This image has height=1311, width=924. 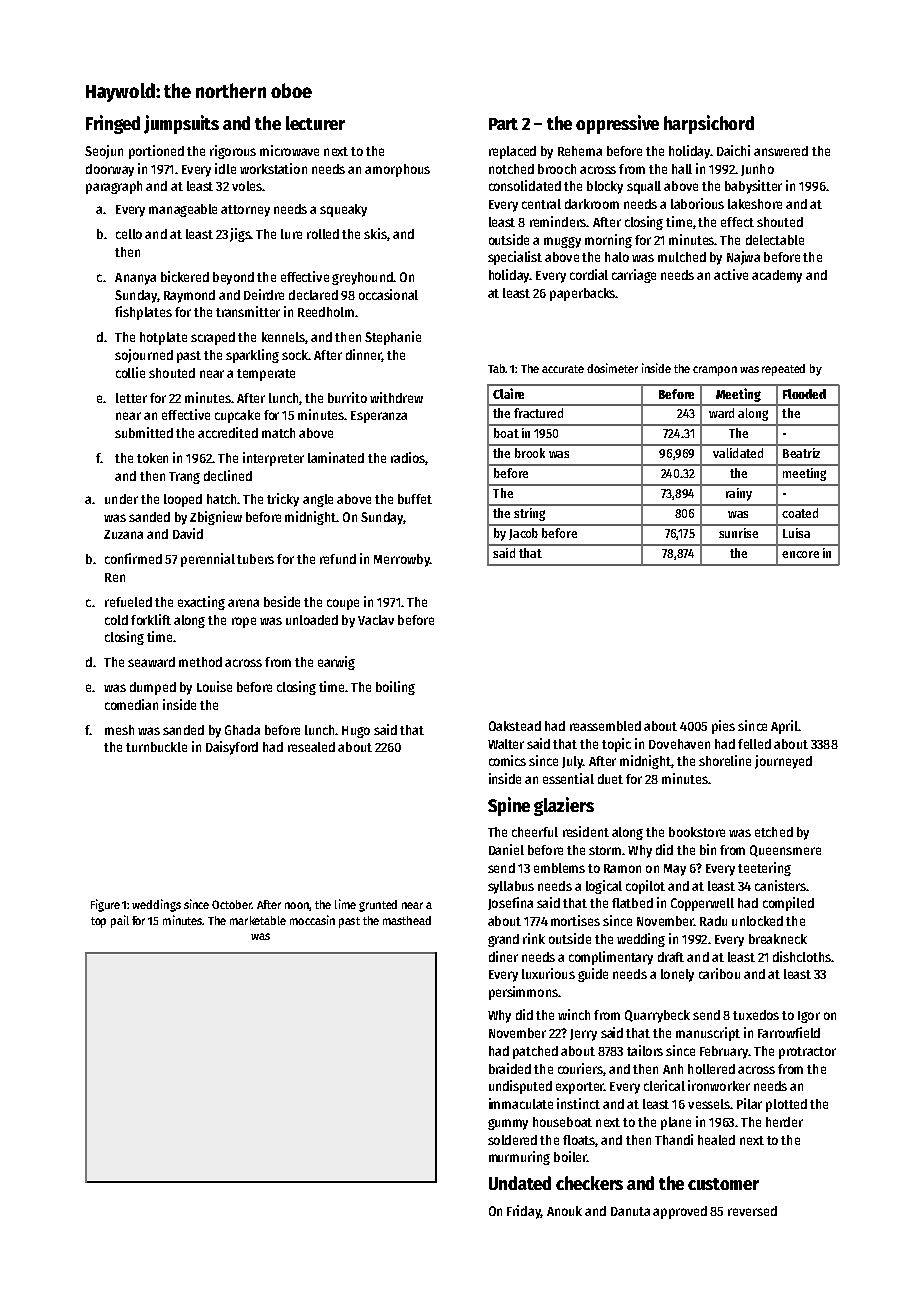 I want to click on Fringed, so click(x=113, y=124).
